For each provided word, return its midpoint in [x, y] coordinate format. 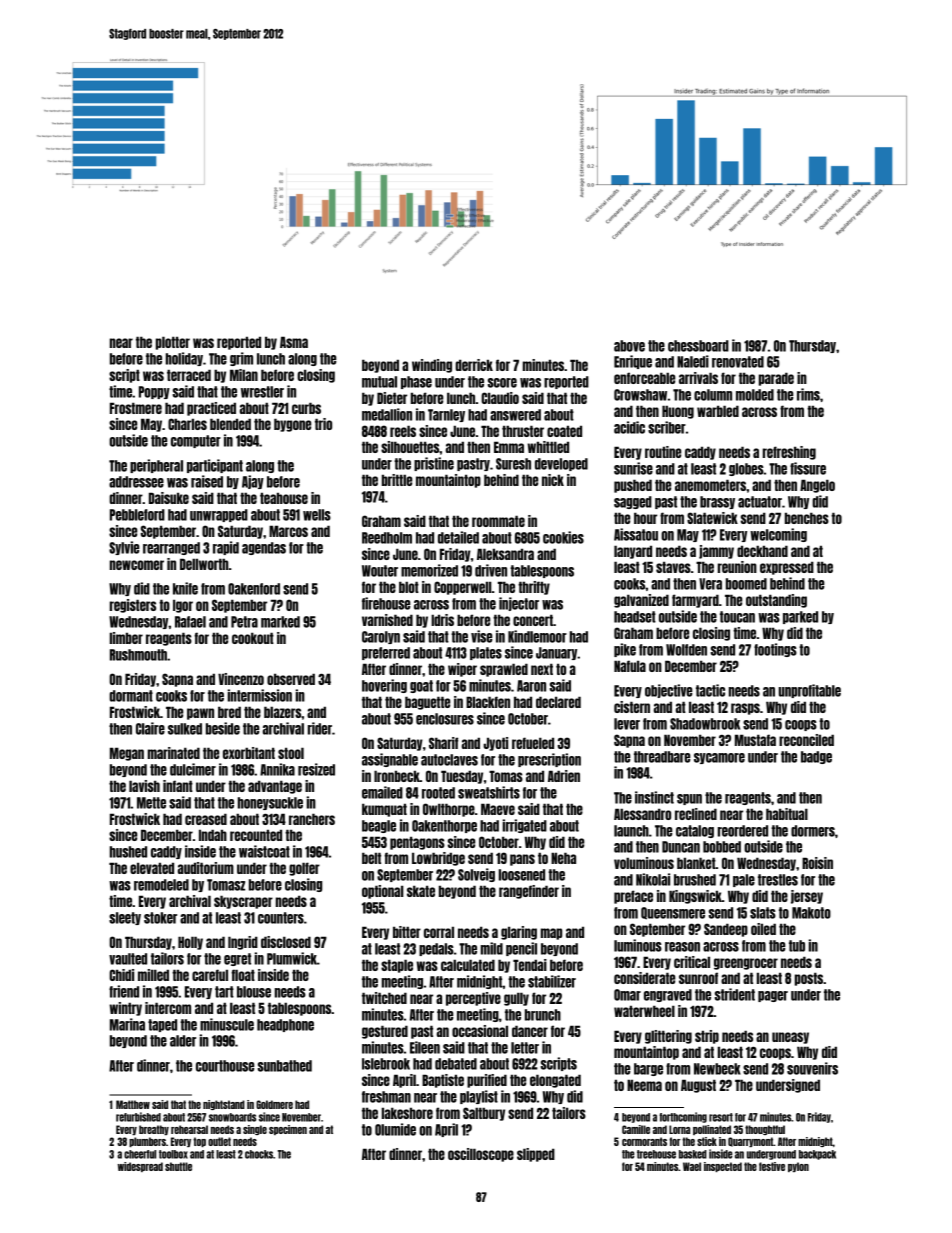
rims [808, 394]
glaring [519, 933]
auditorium [206, 868]
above [629, 346]
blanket [696, 863]
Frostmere [136, 408]
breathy [154, 1130]
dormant [131, 696]
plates [486, 653]
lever [627, 724]
